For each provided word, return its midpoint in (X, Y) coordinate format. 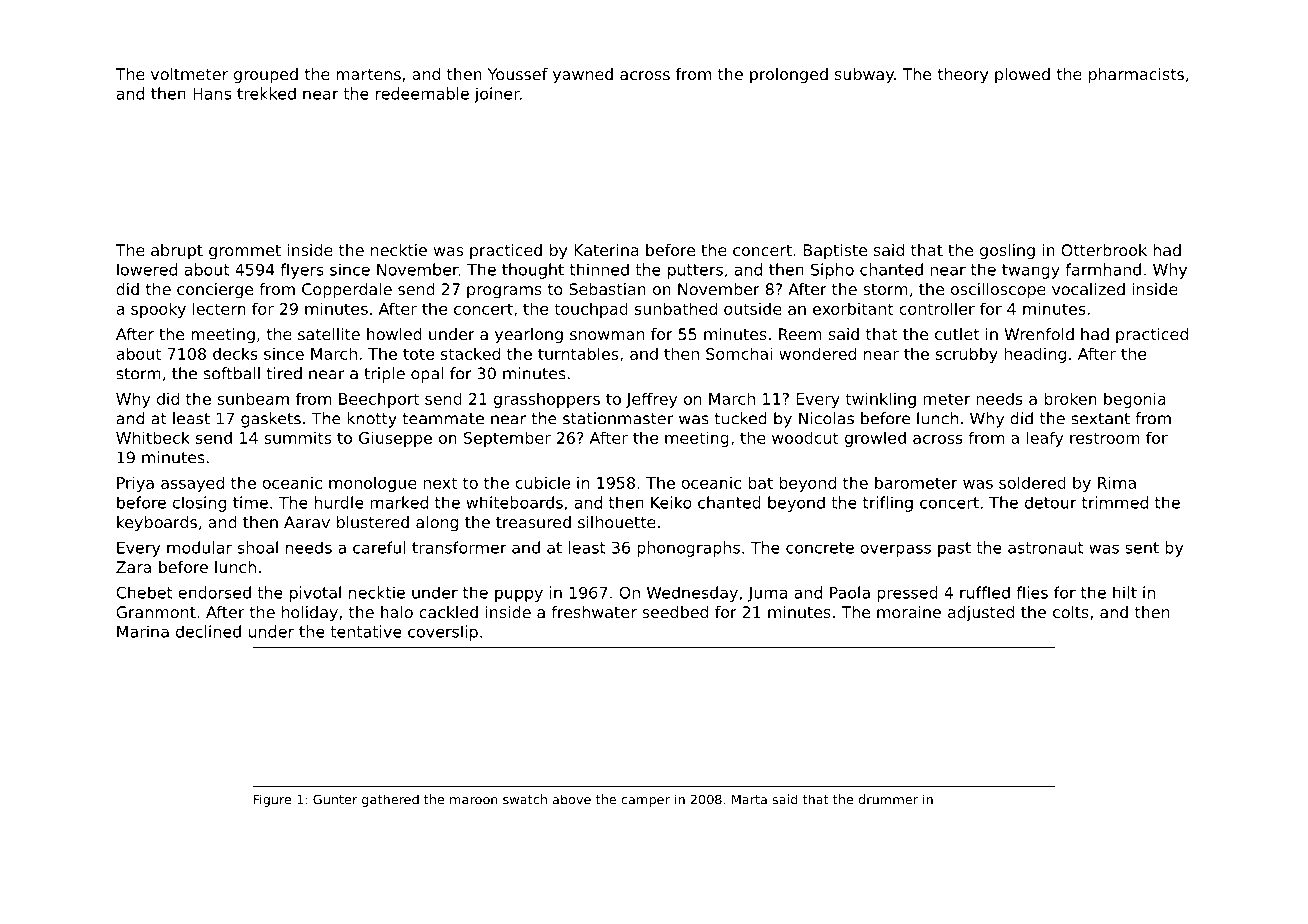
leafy (1044, 439)
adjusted (981, 613)
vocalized (1088, 289)
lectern (219, 308)
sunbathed (676, 308)
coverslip (443, 633)
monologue (373, 484)
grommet (245, 252)
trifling (888, 504)
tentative (366, 631)
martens (368, 74)
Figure (272, 800)
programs (504, 292)
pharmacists (1136, 76)
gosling (1007, 252)
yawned (583, 76)
